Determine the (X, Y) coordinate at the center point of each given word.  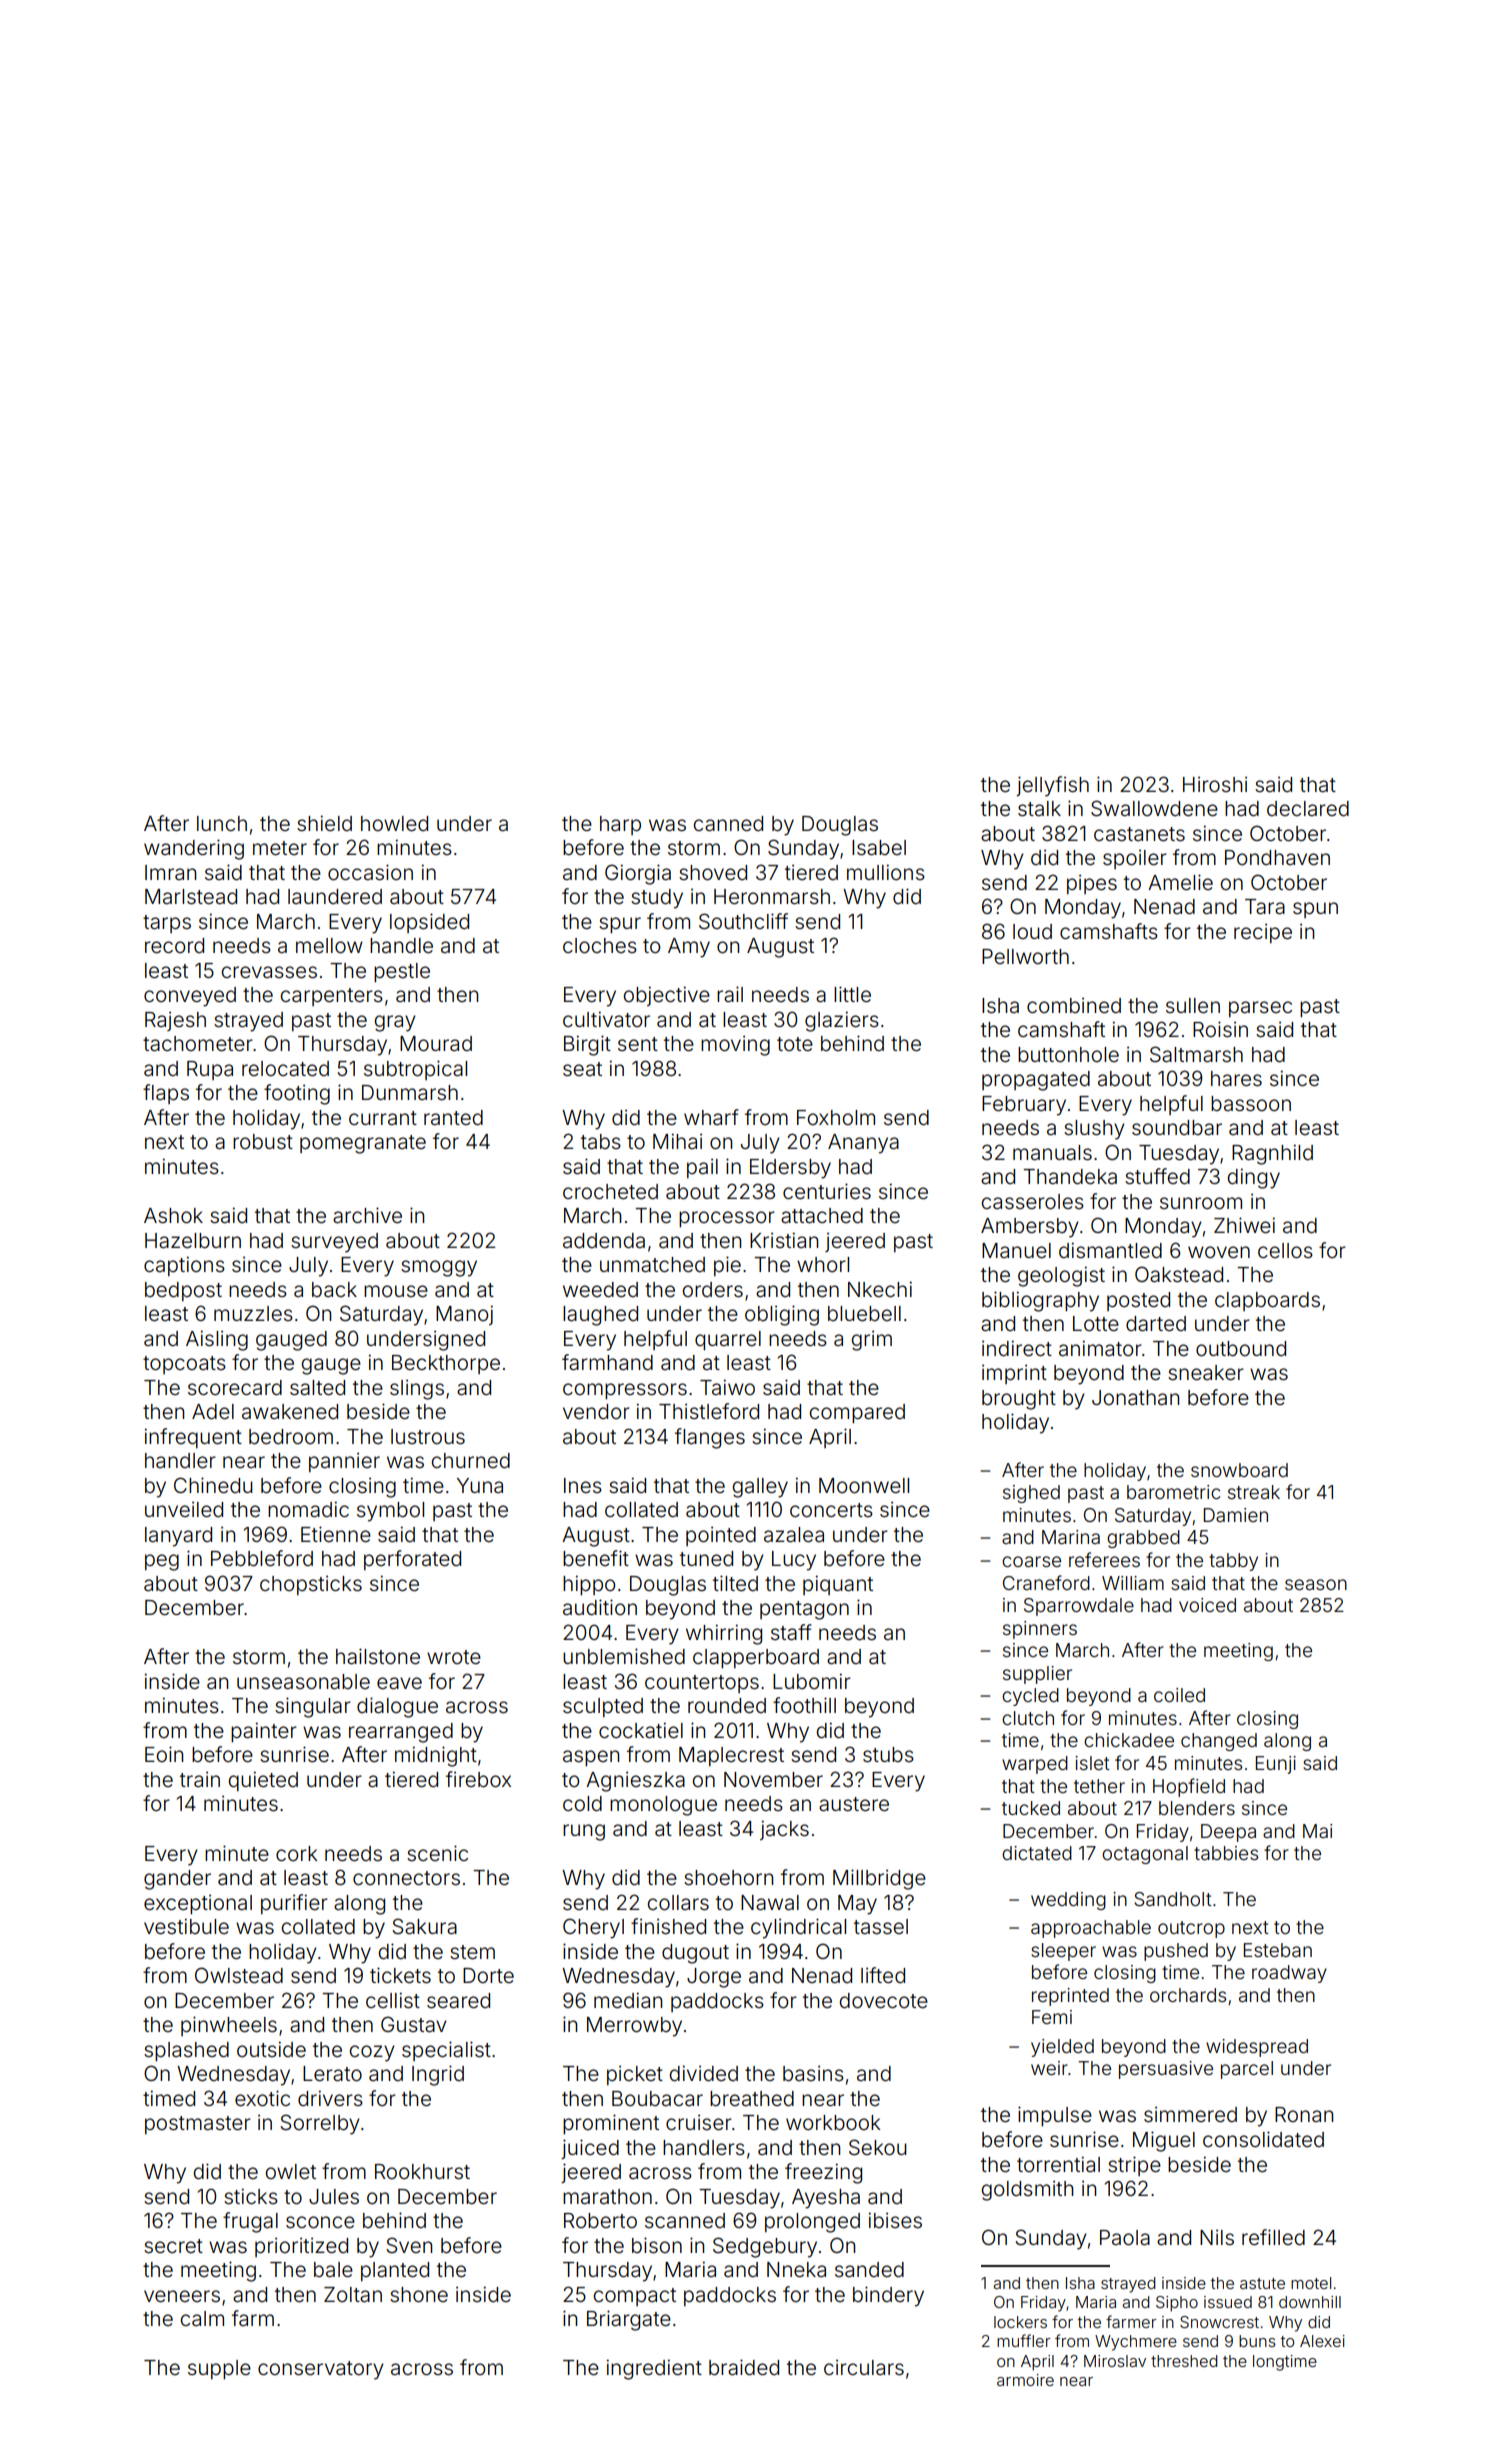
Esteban (1278, 1950)
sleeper (1063, 1952)
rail (730, 994)
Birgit (587, 1045)
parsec (1260, 1009)
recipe (1263, 933)
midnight (436, 1756)
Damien (1236, 1515)
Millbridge (879, 1879)
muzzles (253, 1313)
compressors (625, 1391)
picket (635, 2075)
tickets (400, 1975)
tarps (167, 924)
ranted (453, 1118)
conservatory (321, 2370)
